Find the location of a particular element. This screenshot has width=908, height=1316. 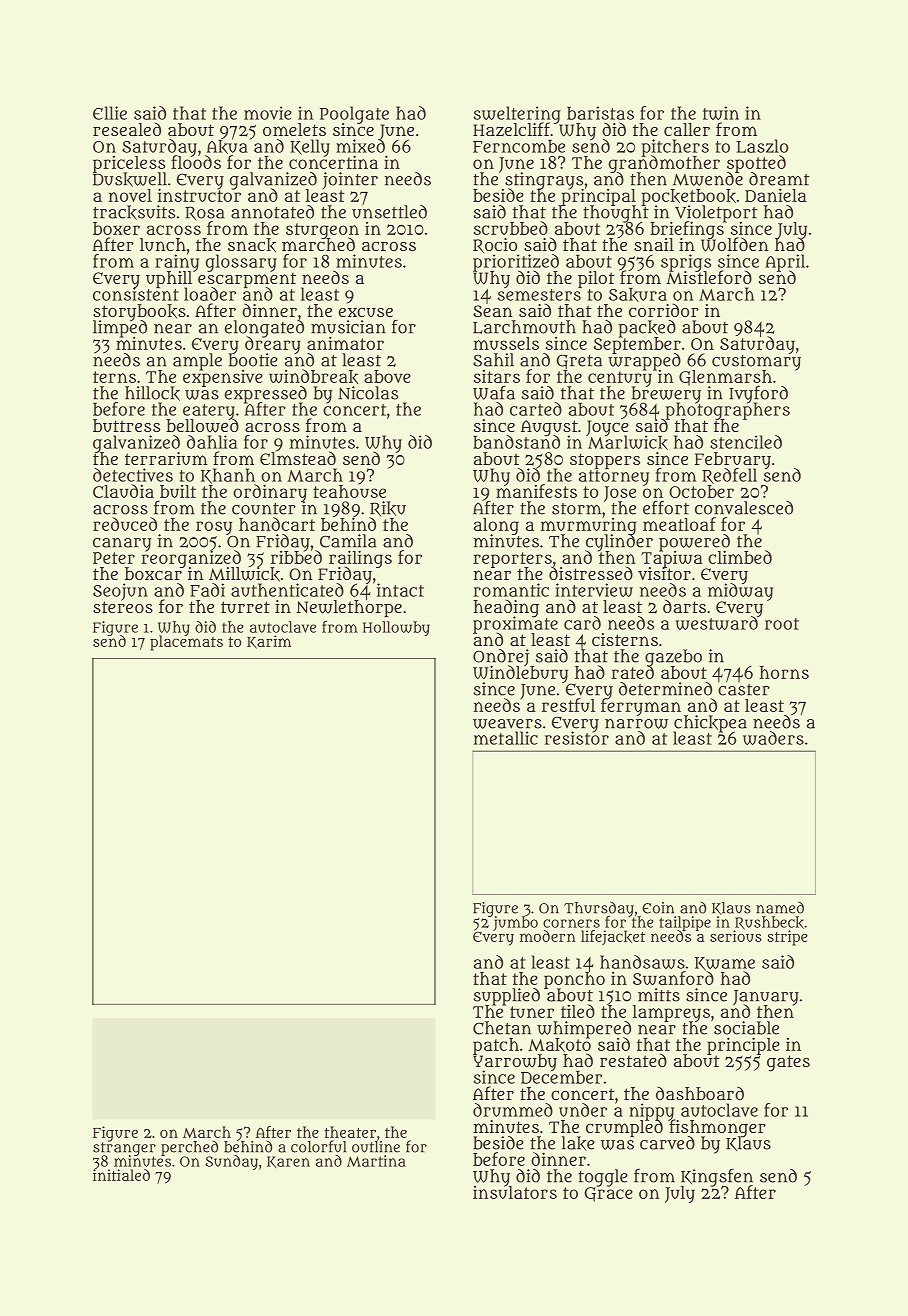

proximate is located at coordinates (515, 625).
